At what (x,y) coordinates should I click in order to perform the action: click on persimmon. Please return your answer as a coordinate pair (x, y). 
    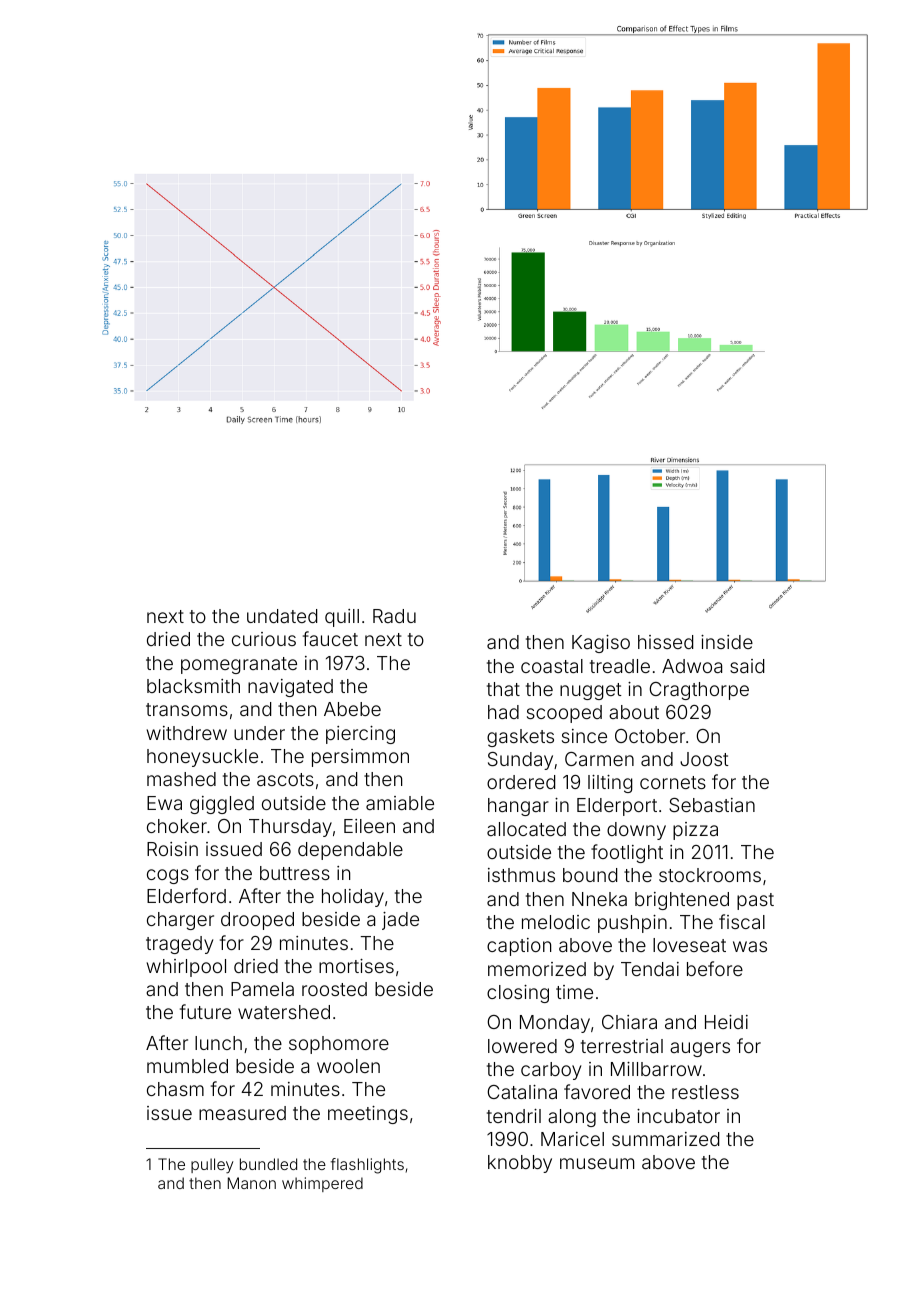
    Looking at the image, I should click on (360, 758).
